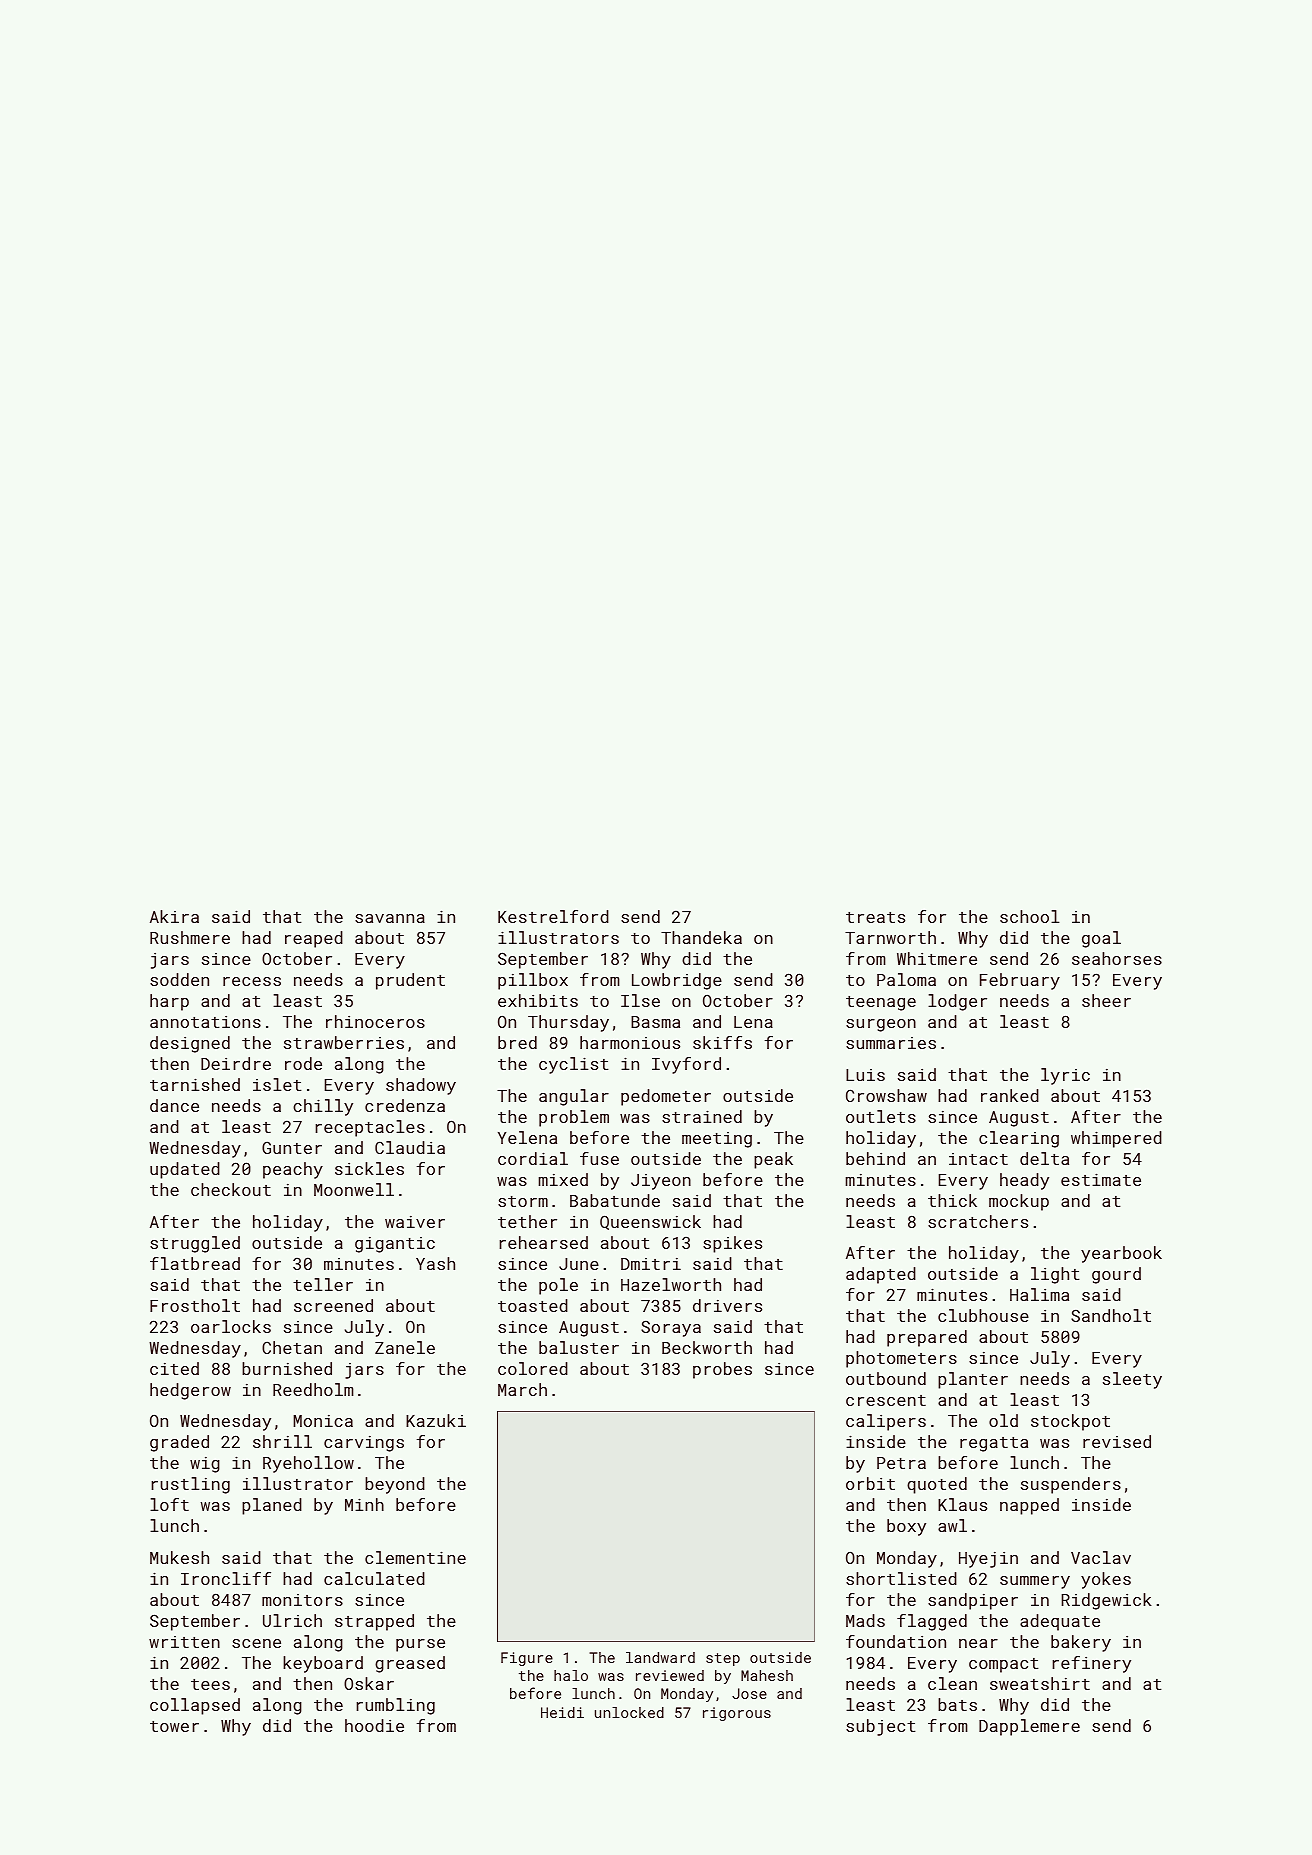  Describe the element at coordinates (870, 1483) in the image. I see `orbit` at that location.
